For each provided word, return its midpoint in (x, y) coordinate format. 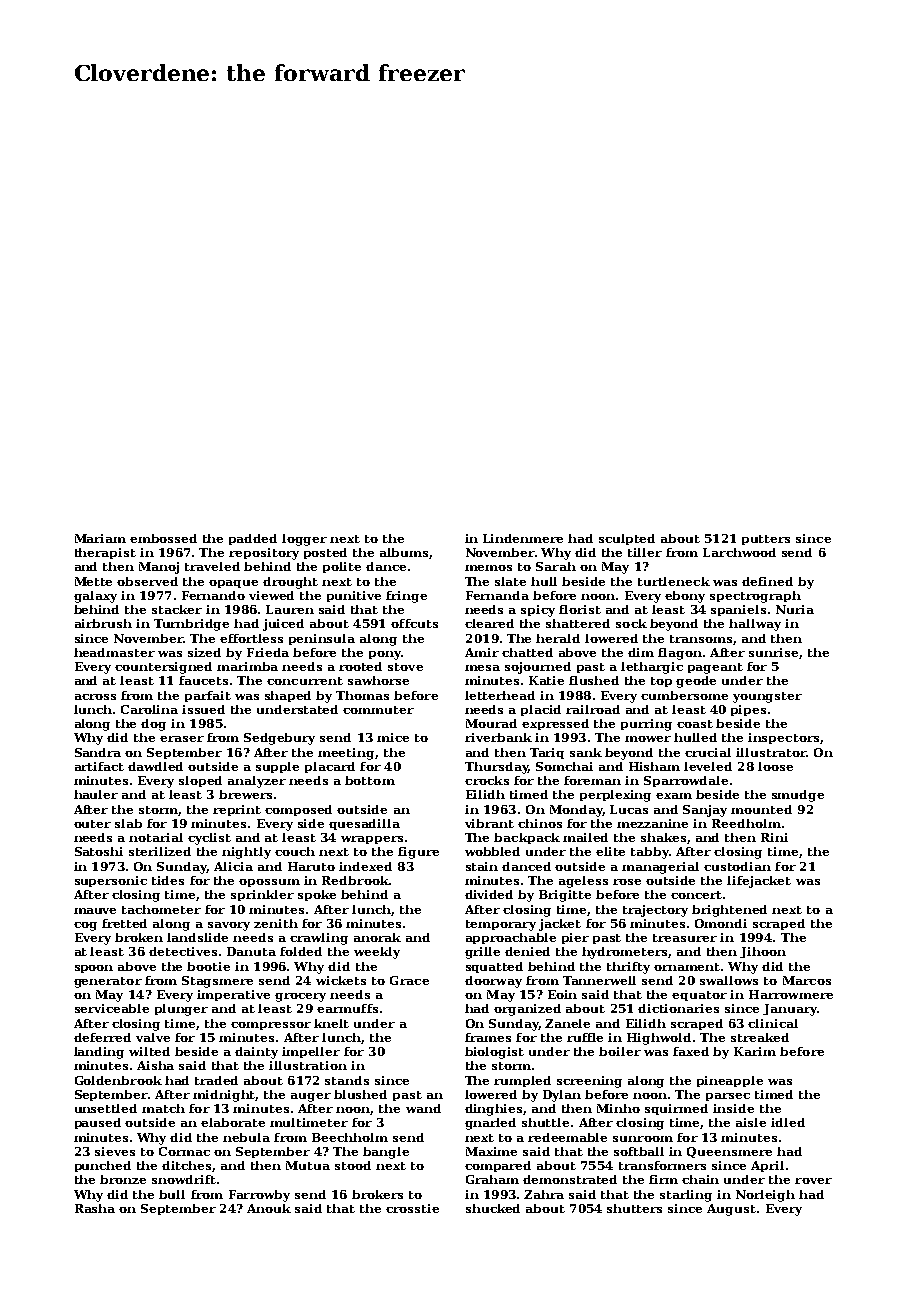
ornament (687, 967)
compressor (271, 1026)
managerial (660, 868)
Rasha (95, 1208)
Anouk (269, 1208)
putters (766, 540)
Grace (409, 980)
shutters (634, 1208)
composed (298, 810)
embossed (163, 538)
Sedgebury (279, 739)
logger (304, 540)
